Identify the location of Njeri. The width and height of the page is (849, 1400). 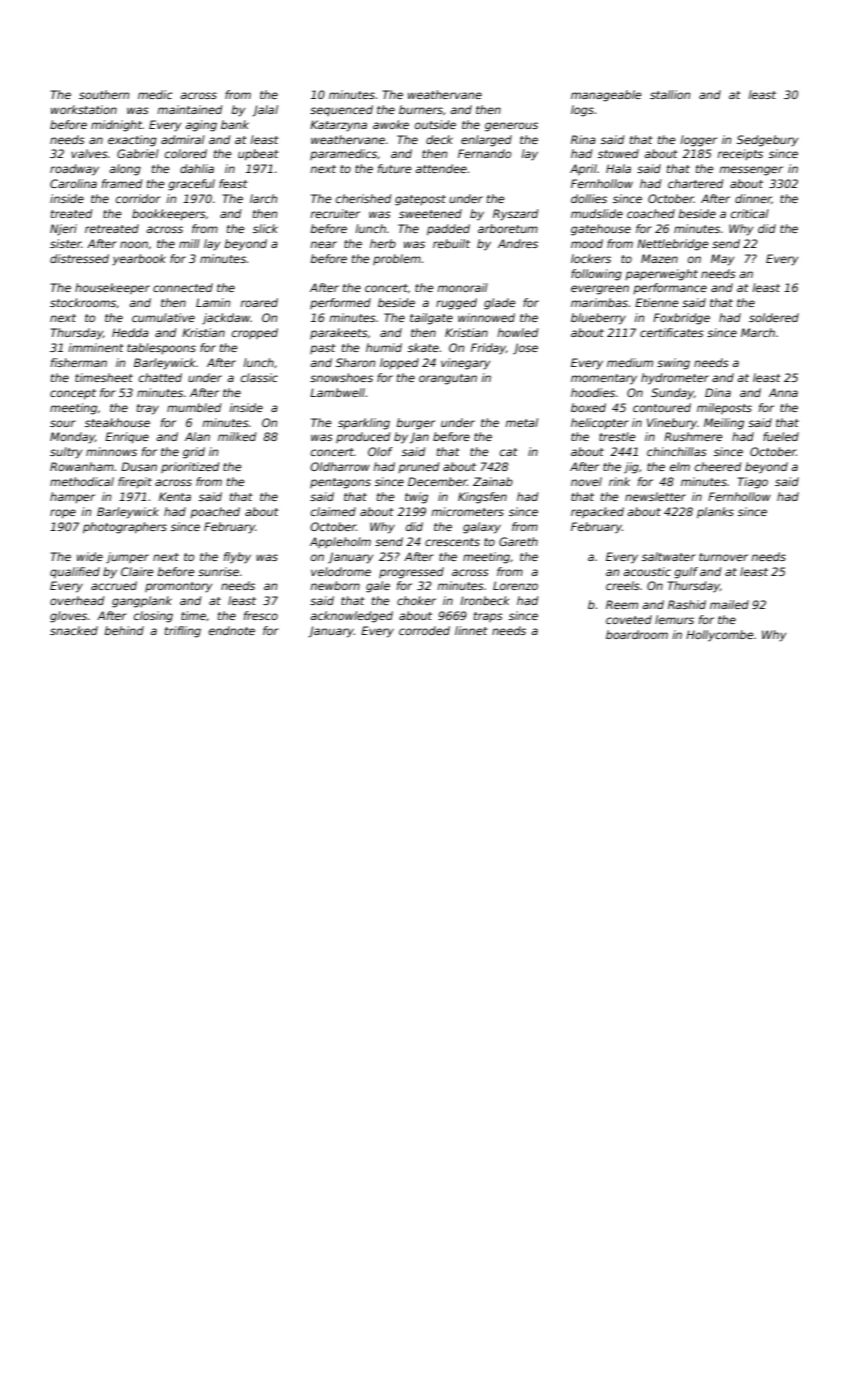
(63, 229).
